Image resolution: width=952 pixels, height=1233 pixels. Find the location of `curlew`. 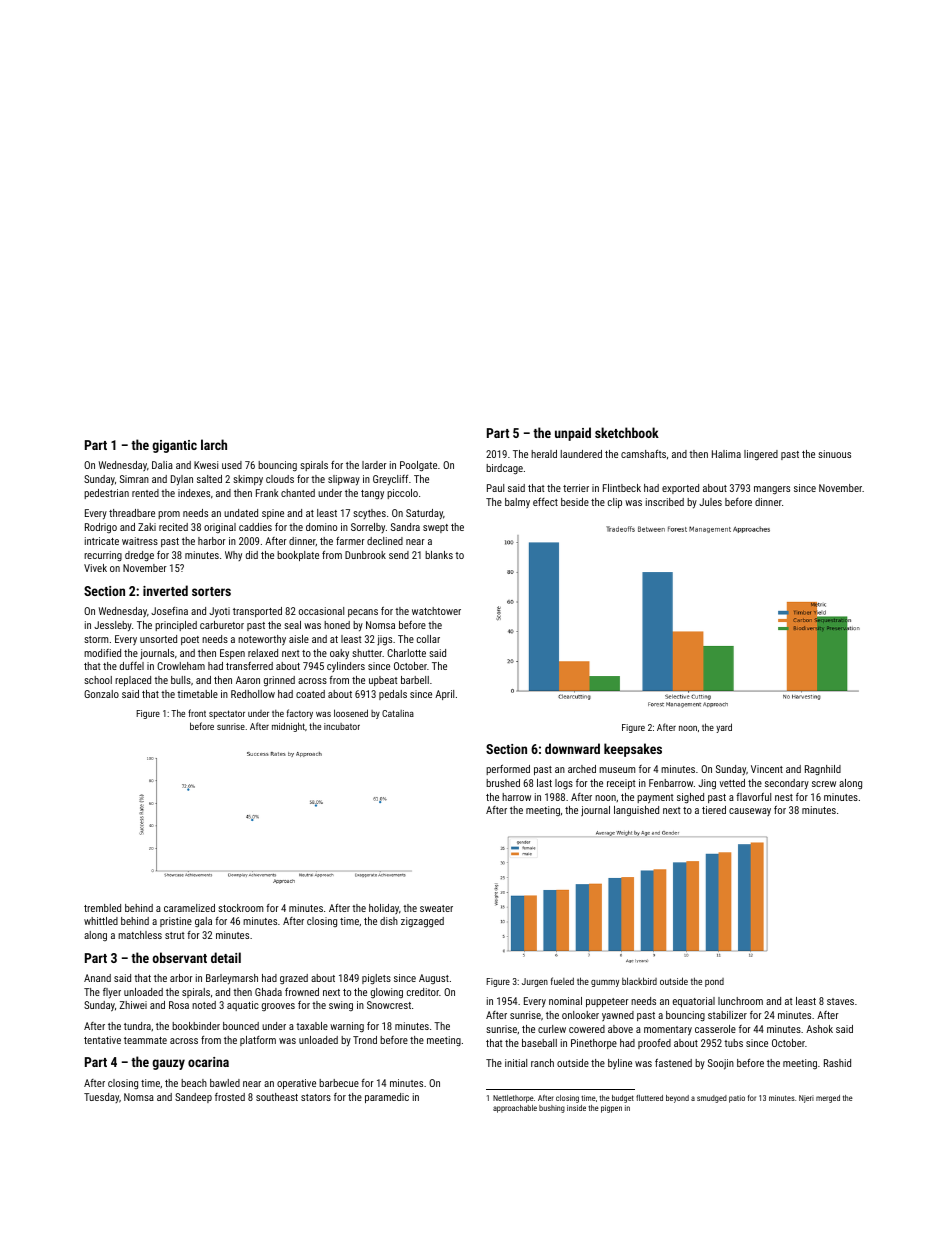

curlew is located at coordinates (552, 1029).
